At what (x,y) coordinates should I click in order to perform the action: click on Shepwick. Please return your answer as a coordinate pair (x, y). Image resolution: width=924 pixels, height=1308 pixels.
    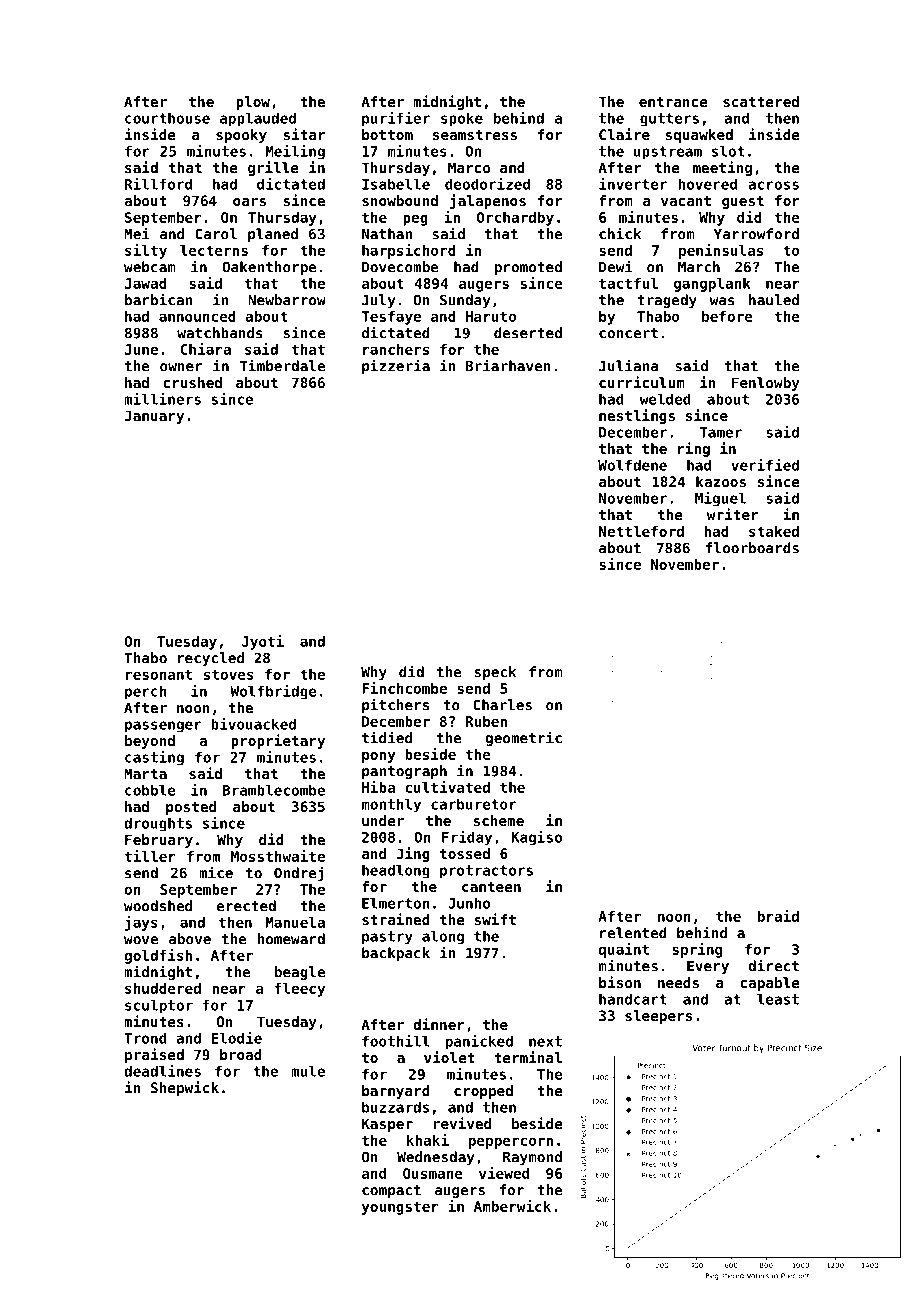
    Looking at the image, I should click on (185, 1088).
